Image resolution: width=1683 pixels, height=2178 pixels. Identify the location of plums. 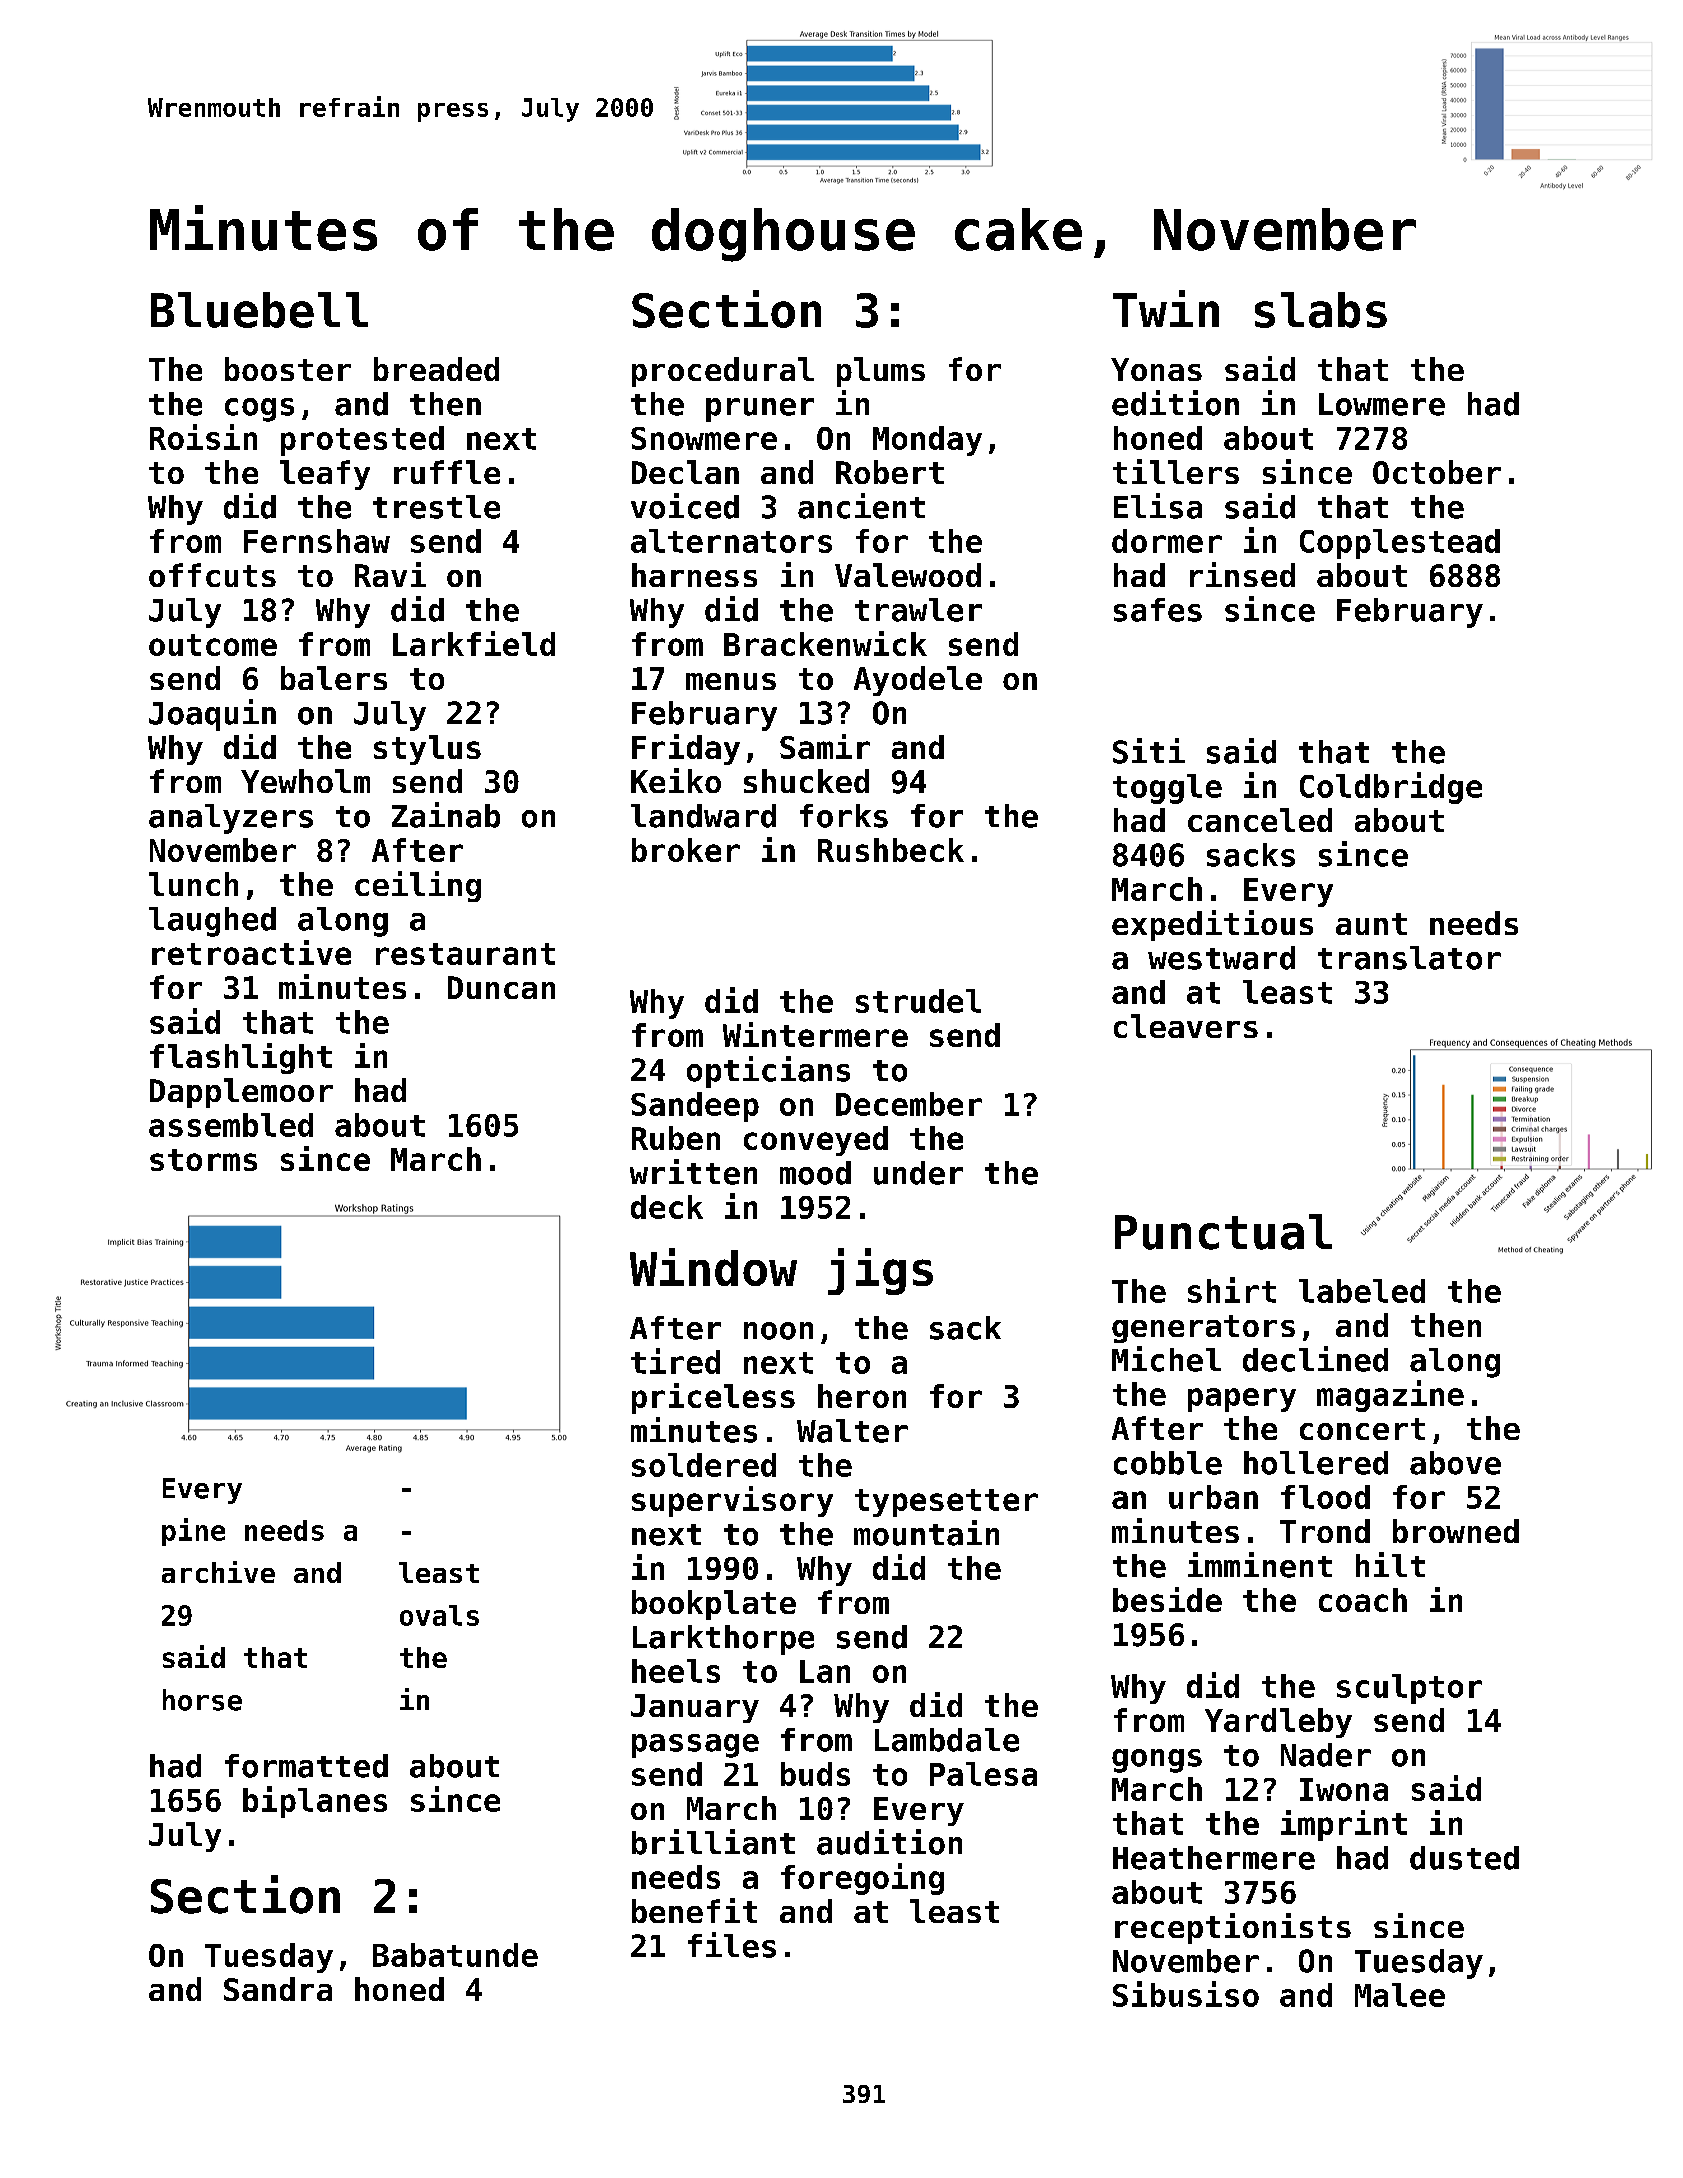
(881, 372).
